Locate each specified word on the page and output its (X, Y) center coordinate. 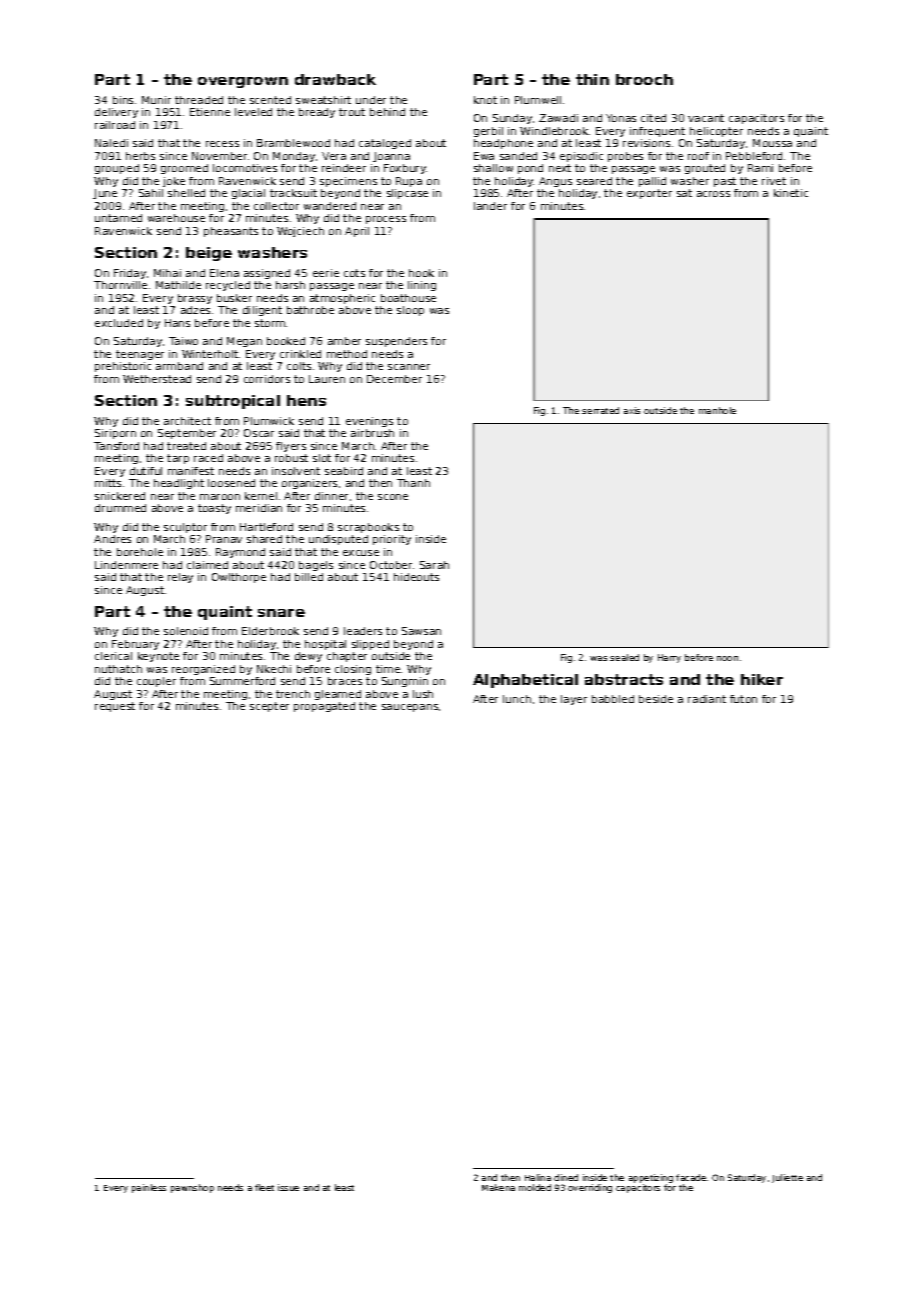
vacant (706, 118)
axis (632, 410)
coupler (156, 682)
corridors (267, 379)
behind (387, 112)
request (115, 707)
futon (743, 699)
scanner (409, 367)
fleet (264, 1187)
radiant (707, 699)
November (219, 156)
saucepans (410, 708)
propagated (324, 707)
